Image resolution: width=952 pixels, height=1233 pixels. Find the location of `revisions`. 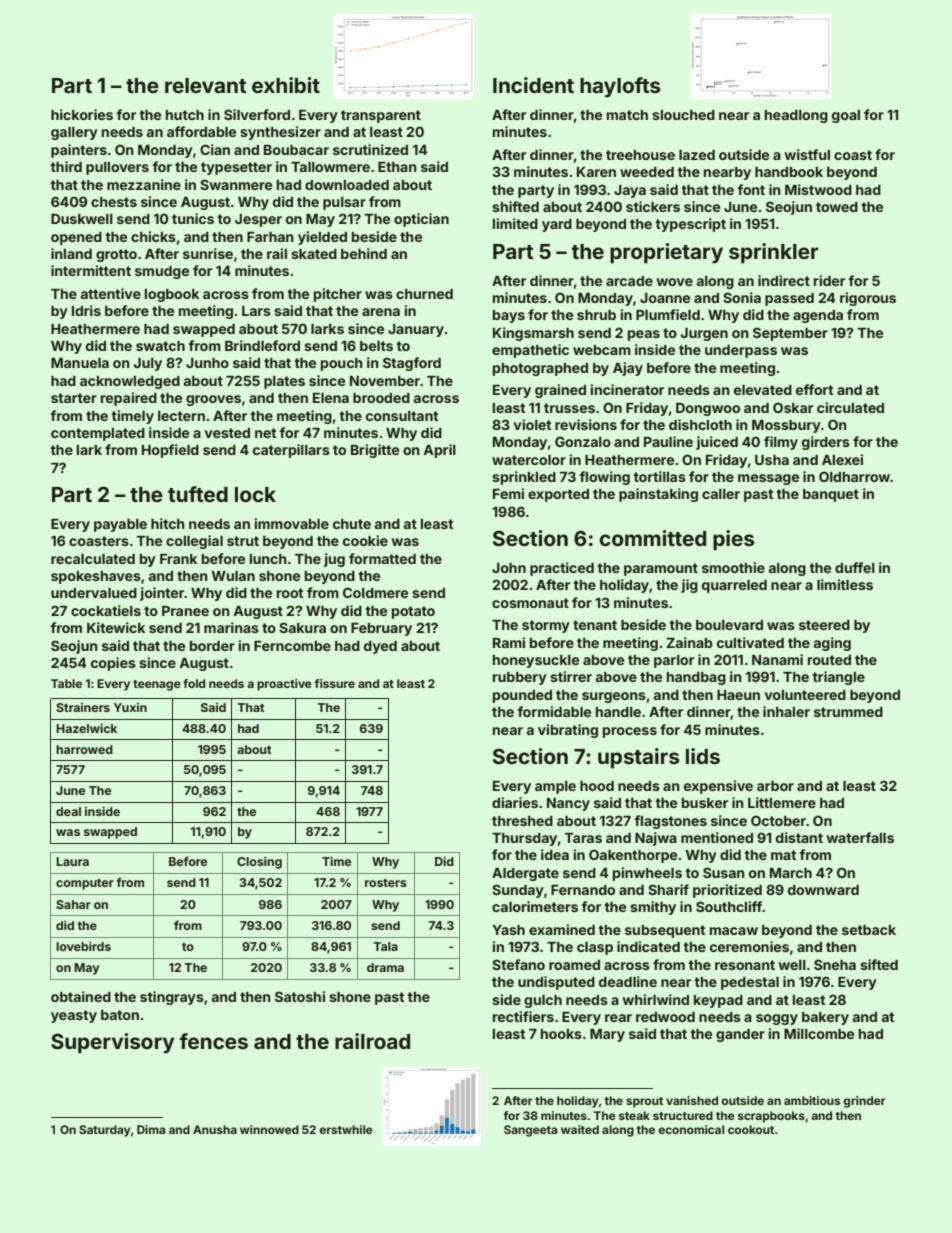

revisions is located at coordinates (586, 424).
